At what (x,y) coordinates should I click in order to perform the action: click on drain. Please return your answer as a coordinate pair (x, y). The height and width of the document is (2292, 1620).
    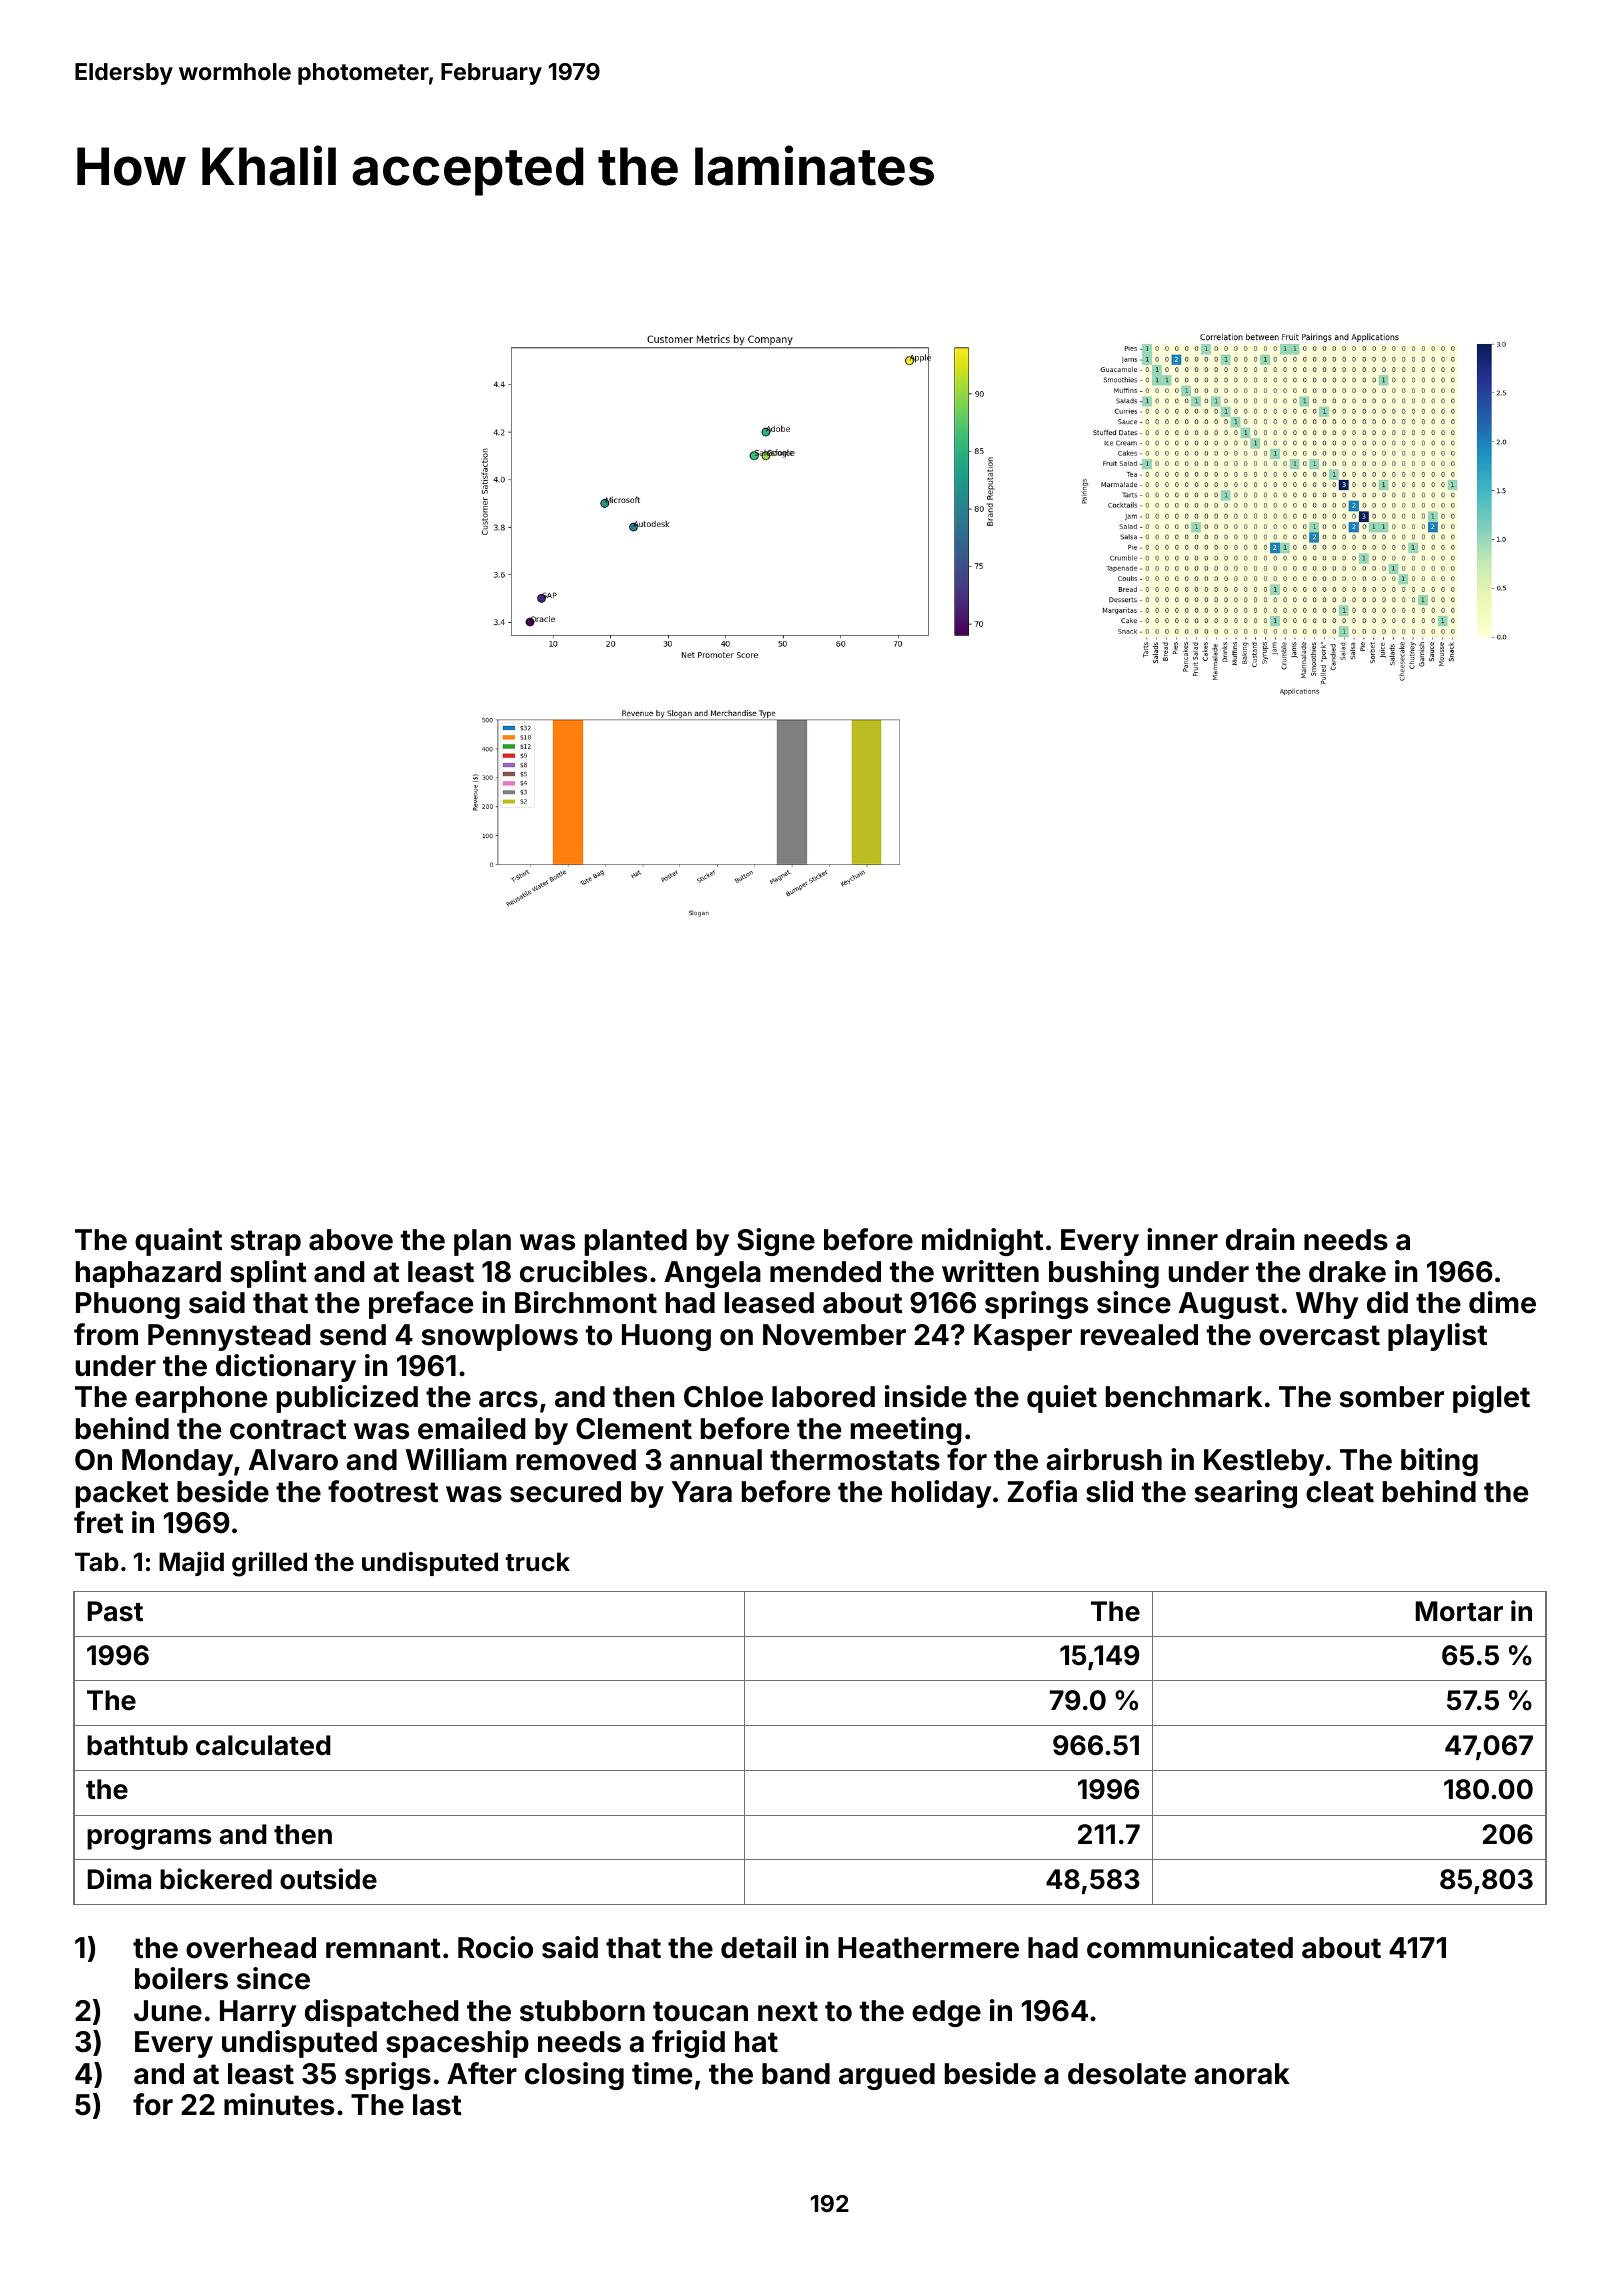
    Looking at the image, I should click on (1260, 1239).
